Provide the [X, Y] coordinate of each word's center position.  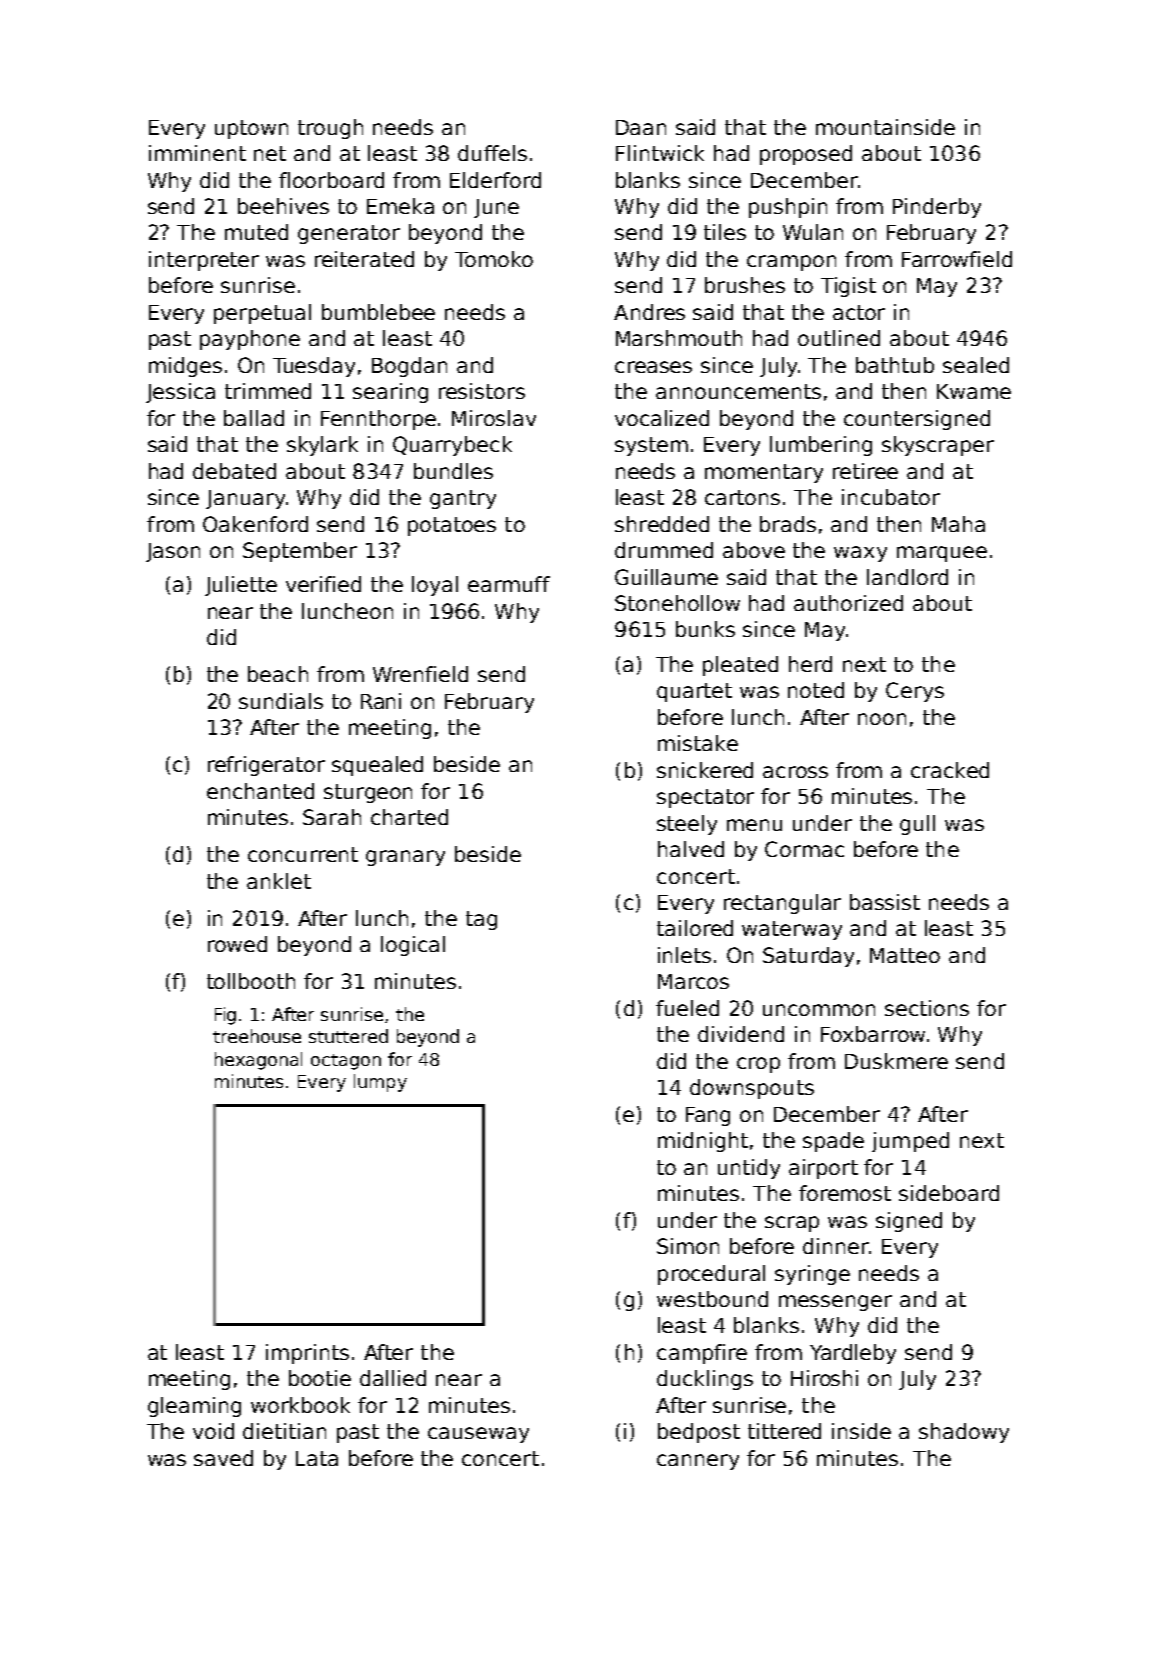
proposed [806, 155]
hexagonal [258, 1061]
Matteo [905, 955]
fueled [687, 1008]
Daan [641, 127]
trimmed [268, 391]
